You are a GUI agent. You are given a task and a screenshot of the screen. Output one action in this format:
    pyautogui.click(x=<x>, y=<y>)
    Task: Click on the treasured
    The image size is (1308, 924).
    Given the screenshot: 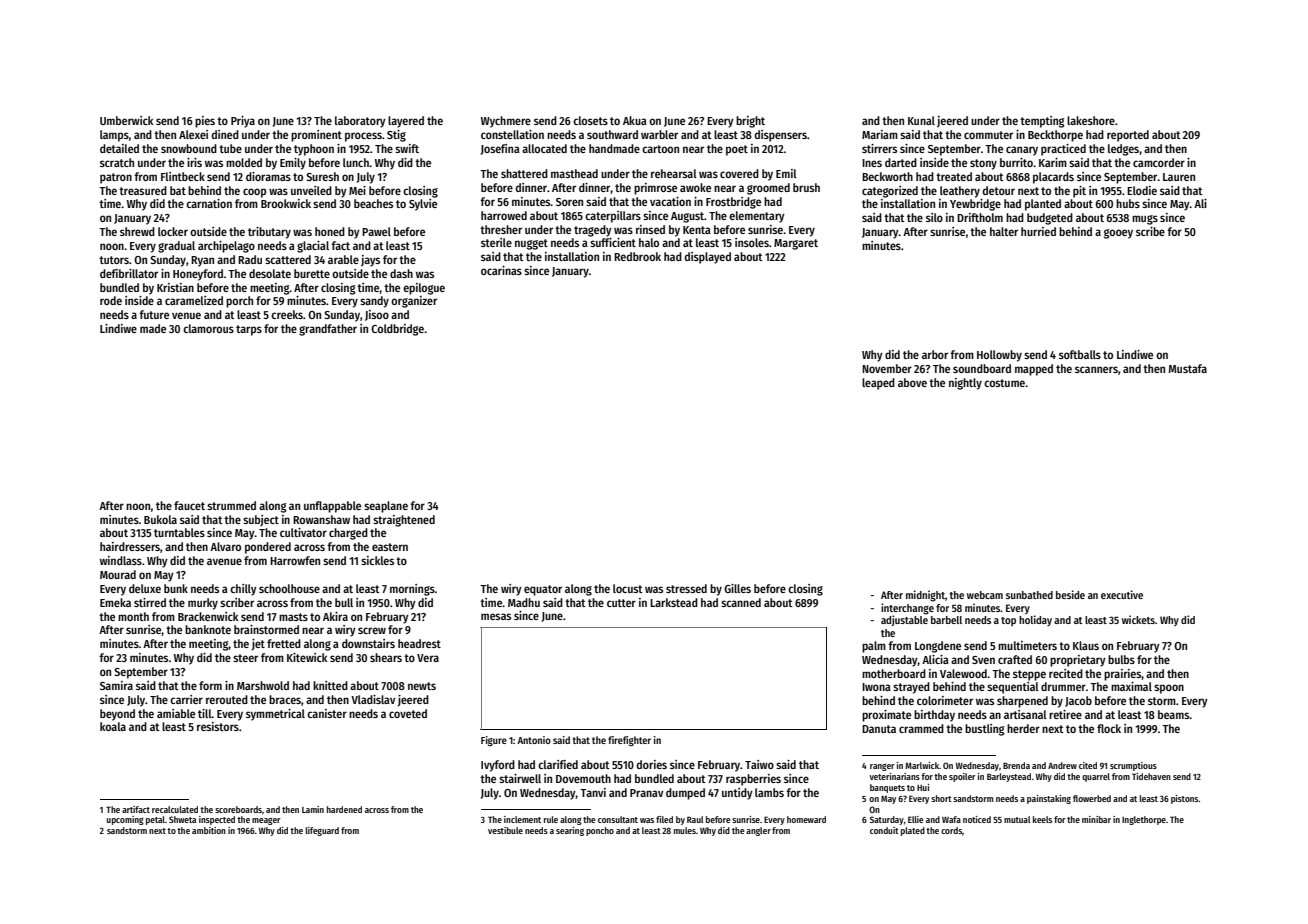 What is the action you would take?
    pyautogui.click(x=143, y=190)
